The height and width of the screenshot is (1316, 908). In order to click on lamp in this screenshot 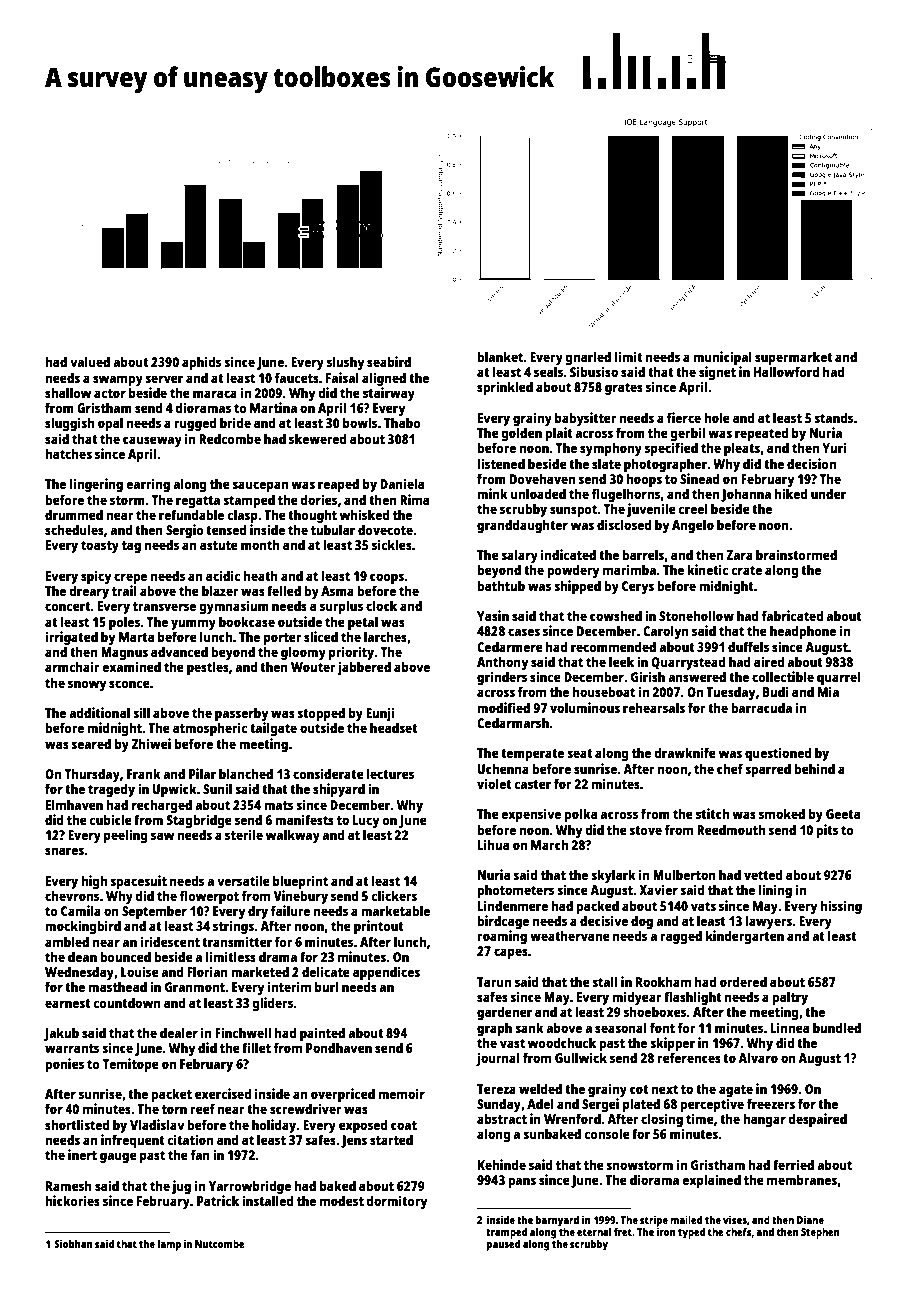, I will do `click(169, 1245)`.
